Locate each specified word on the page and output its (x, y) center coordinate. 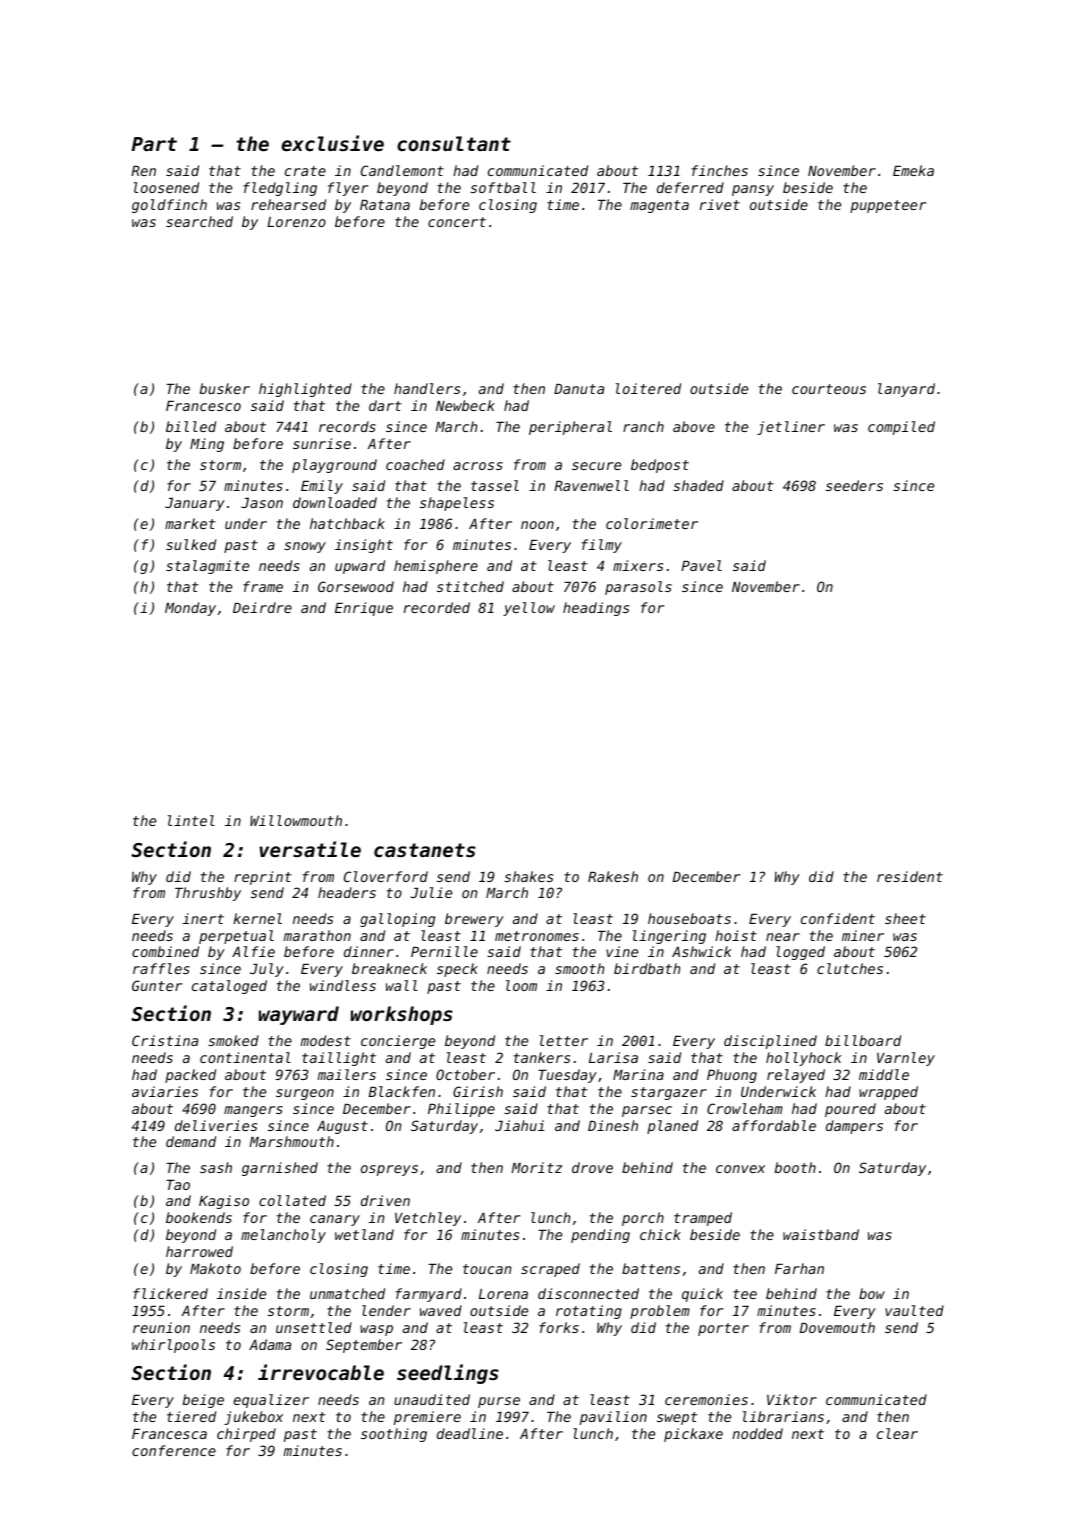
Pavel (701, 565)
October (465, 1074)
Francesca (169, 1434)
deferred (690, 187)
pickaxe (693, 1435)
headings (596, 609)
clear (897, 1433)
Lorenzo (296, 222)
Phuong (732, 1076)
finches (720, 170)
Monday (190, 609)
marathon (317, 935)
